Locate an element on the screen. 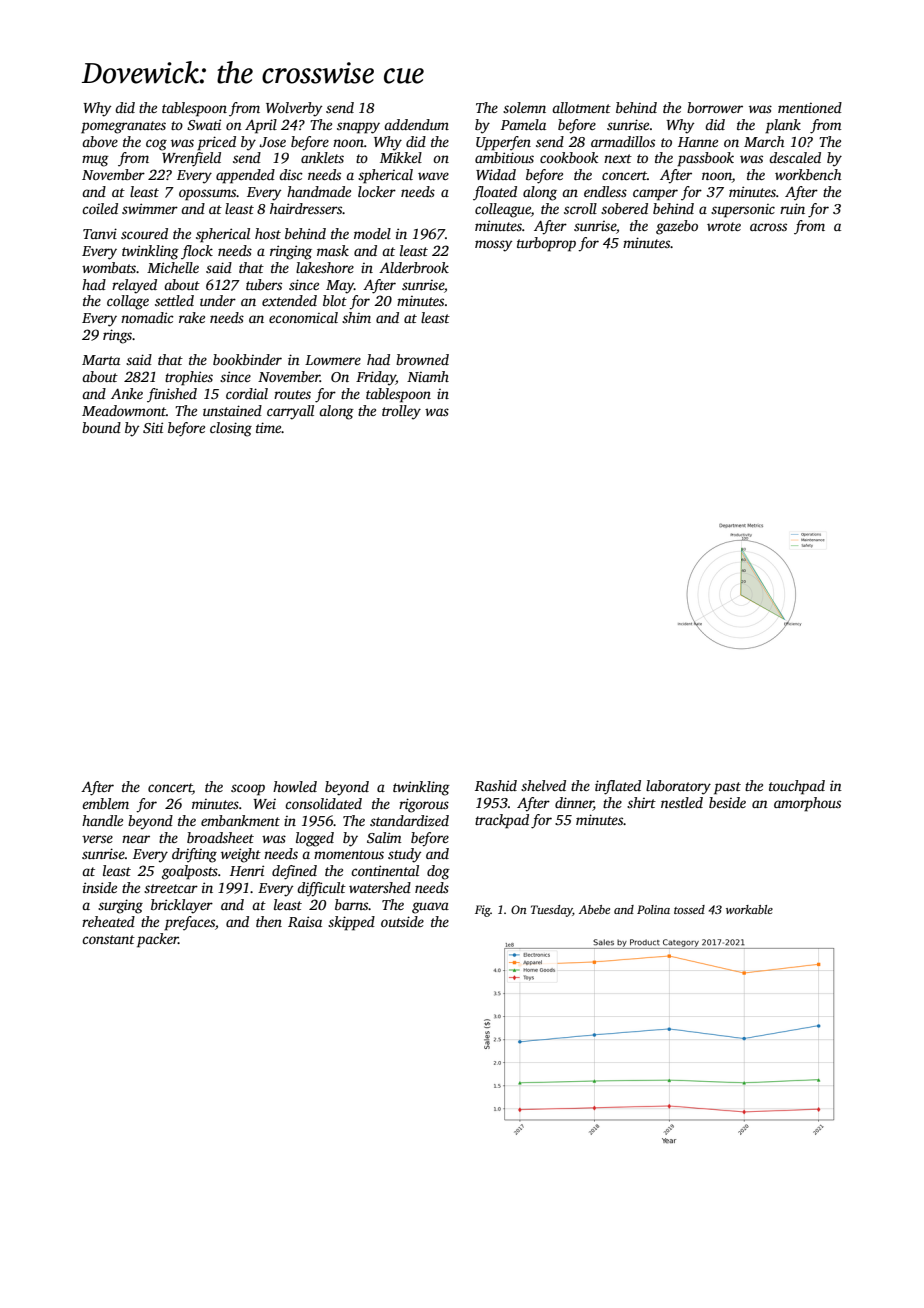 This screenshot has height=1308, width=924. Michelle is located at coordinates (173, 267).
